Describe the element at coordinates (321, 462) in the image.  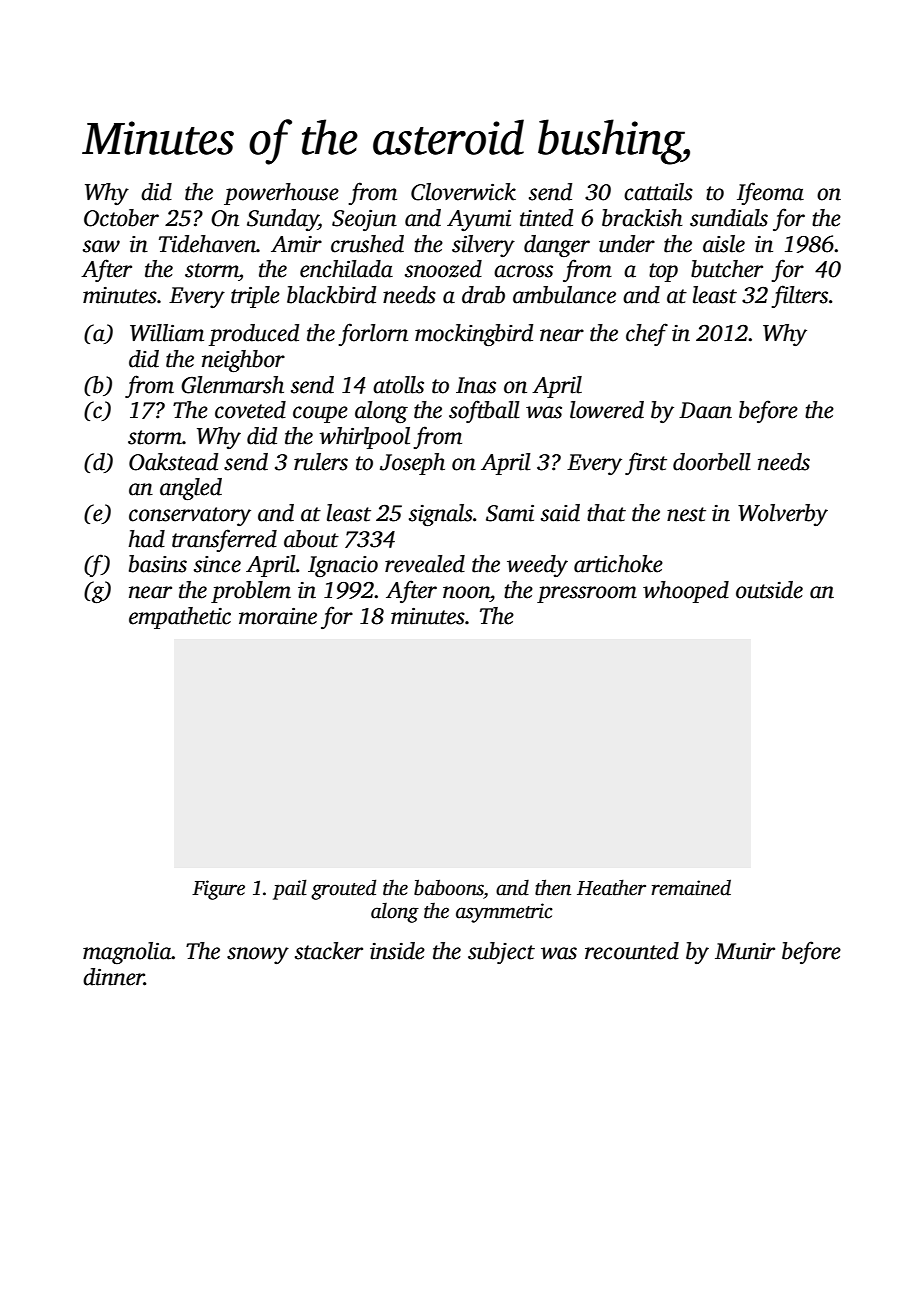
I see `rulers` at that location.
